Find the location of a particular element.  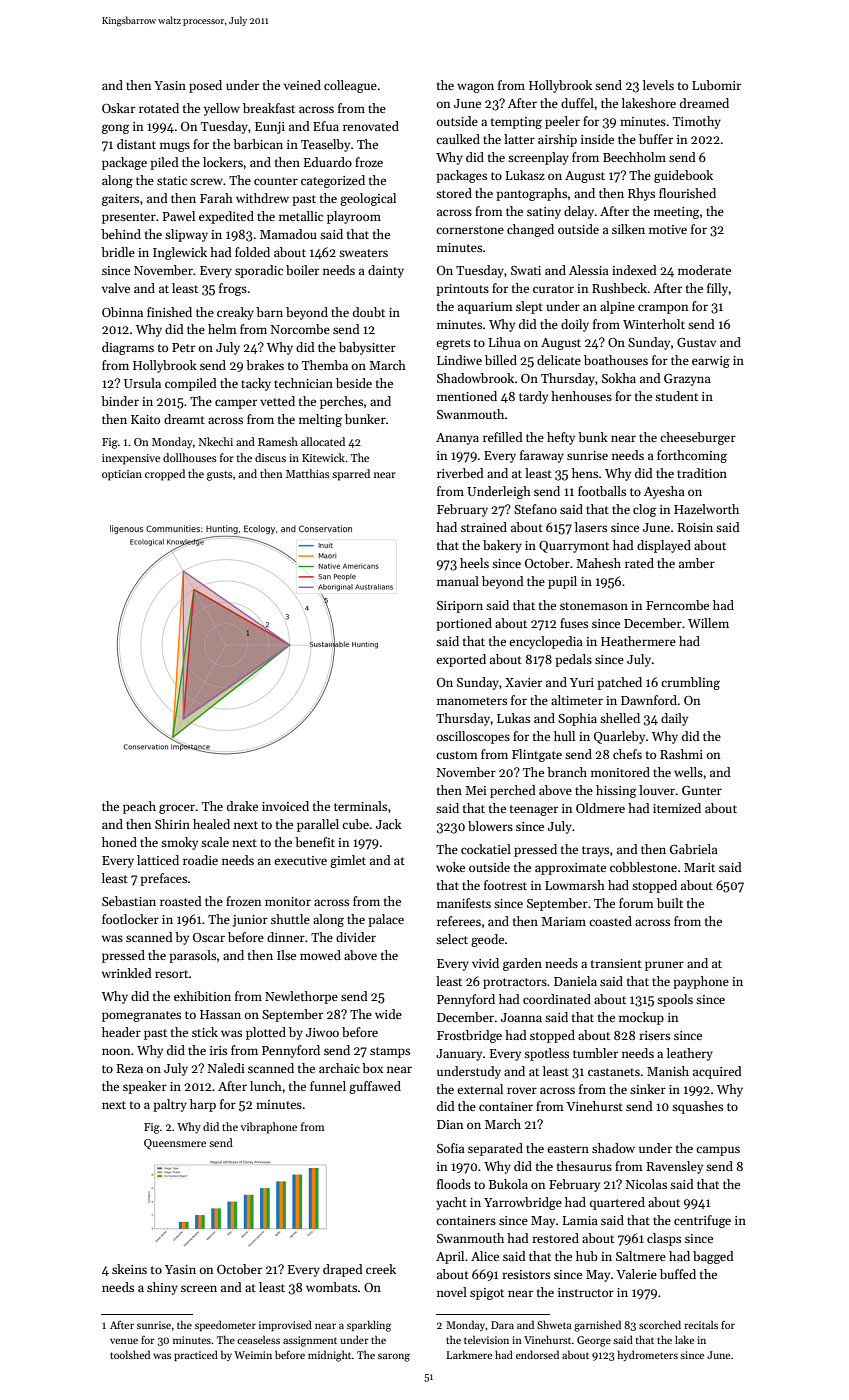

lockers is located at coordinates (223, 162).
